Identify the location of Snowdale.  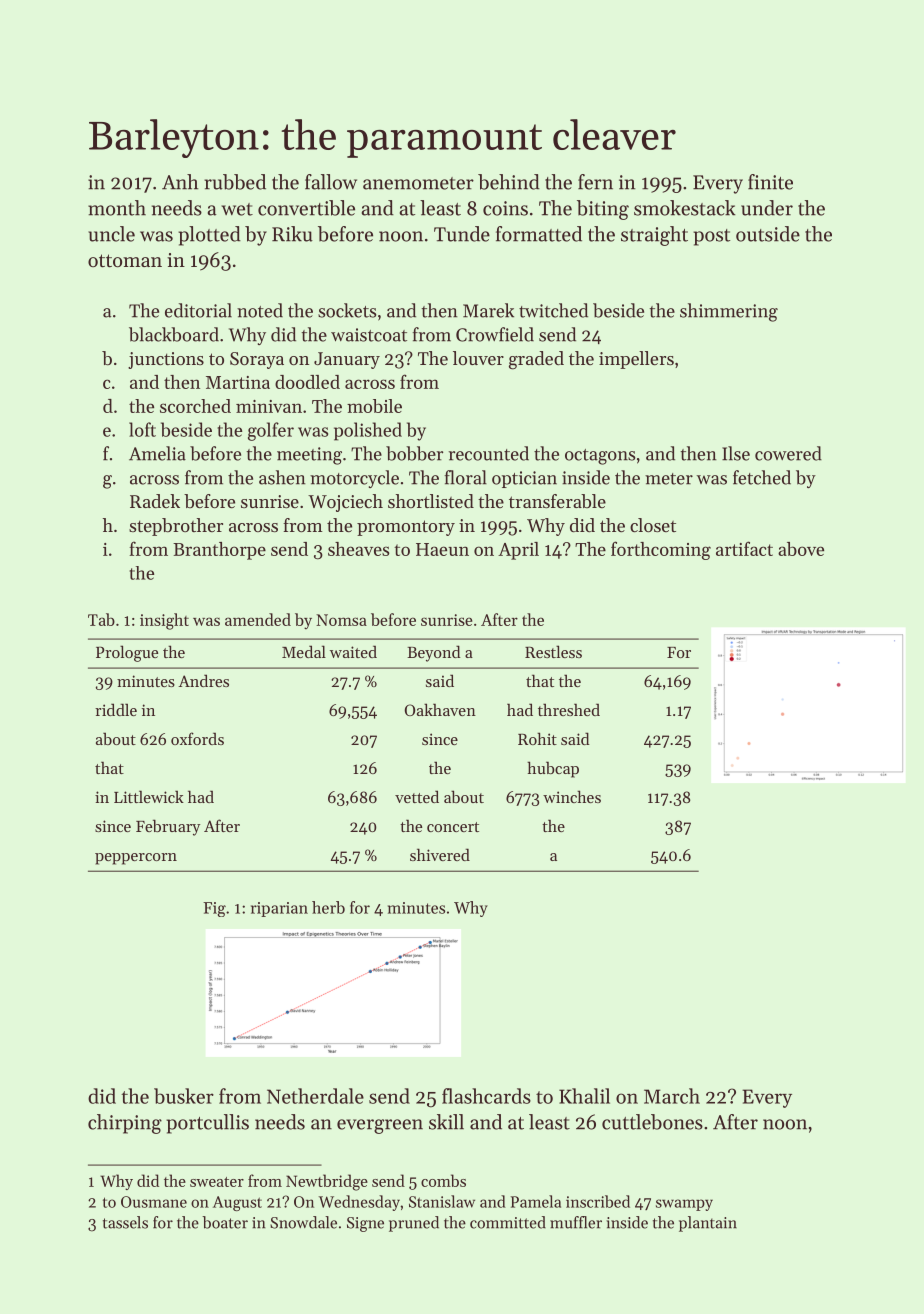
(303, 1222).
